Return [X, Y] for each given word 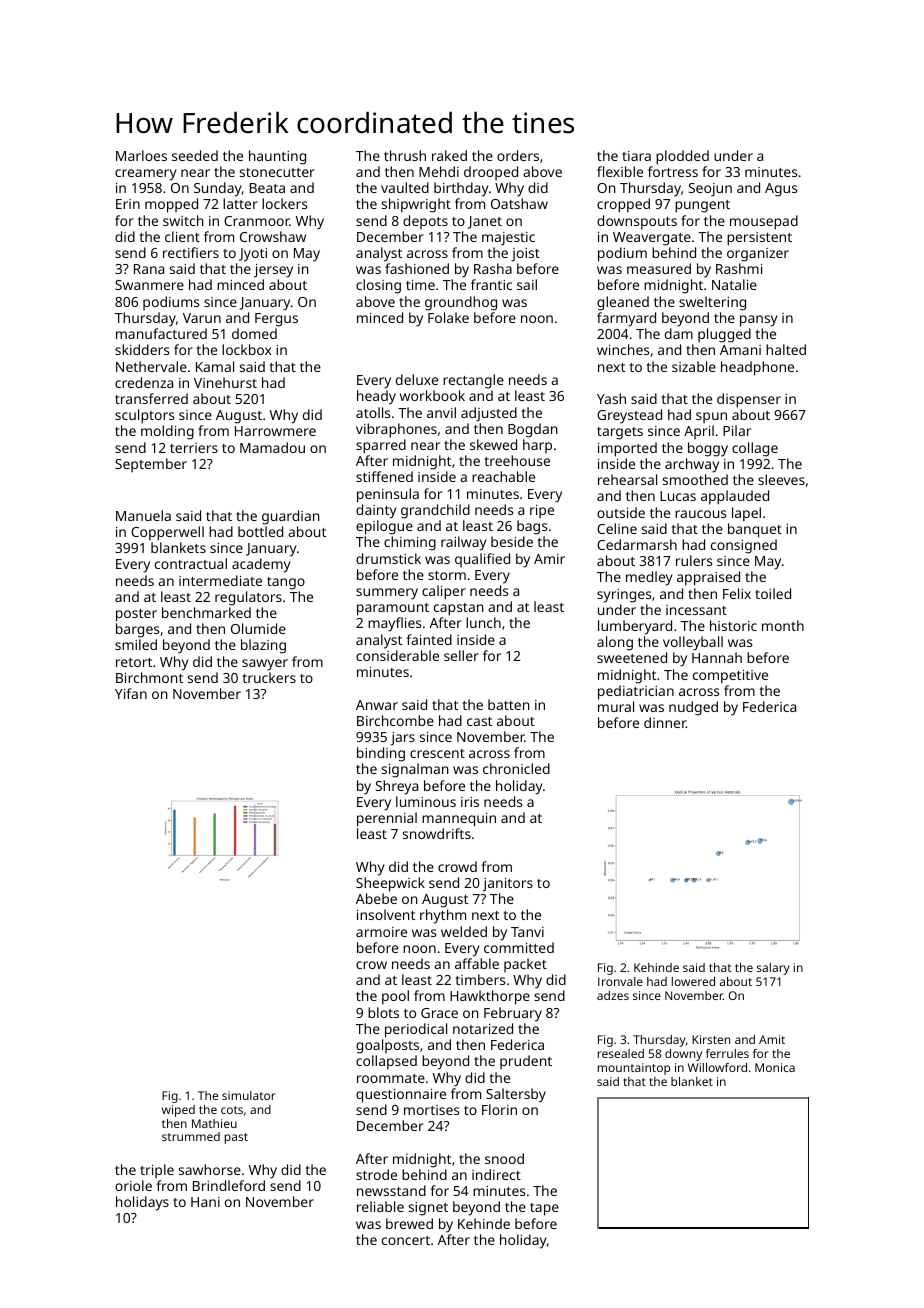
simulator [249, 1095]
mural [616, 706]
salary [773, 969]
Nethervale [151, 366]
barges [137, 630]
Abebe [376, 898]
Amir [549, 559]
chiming [410, 543]
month [783, 625]
